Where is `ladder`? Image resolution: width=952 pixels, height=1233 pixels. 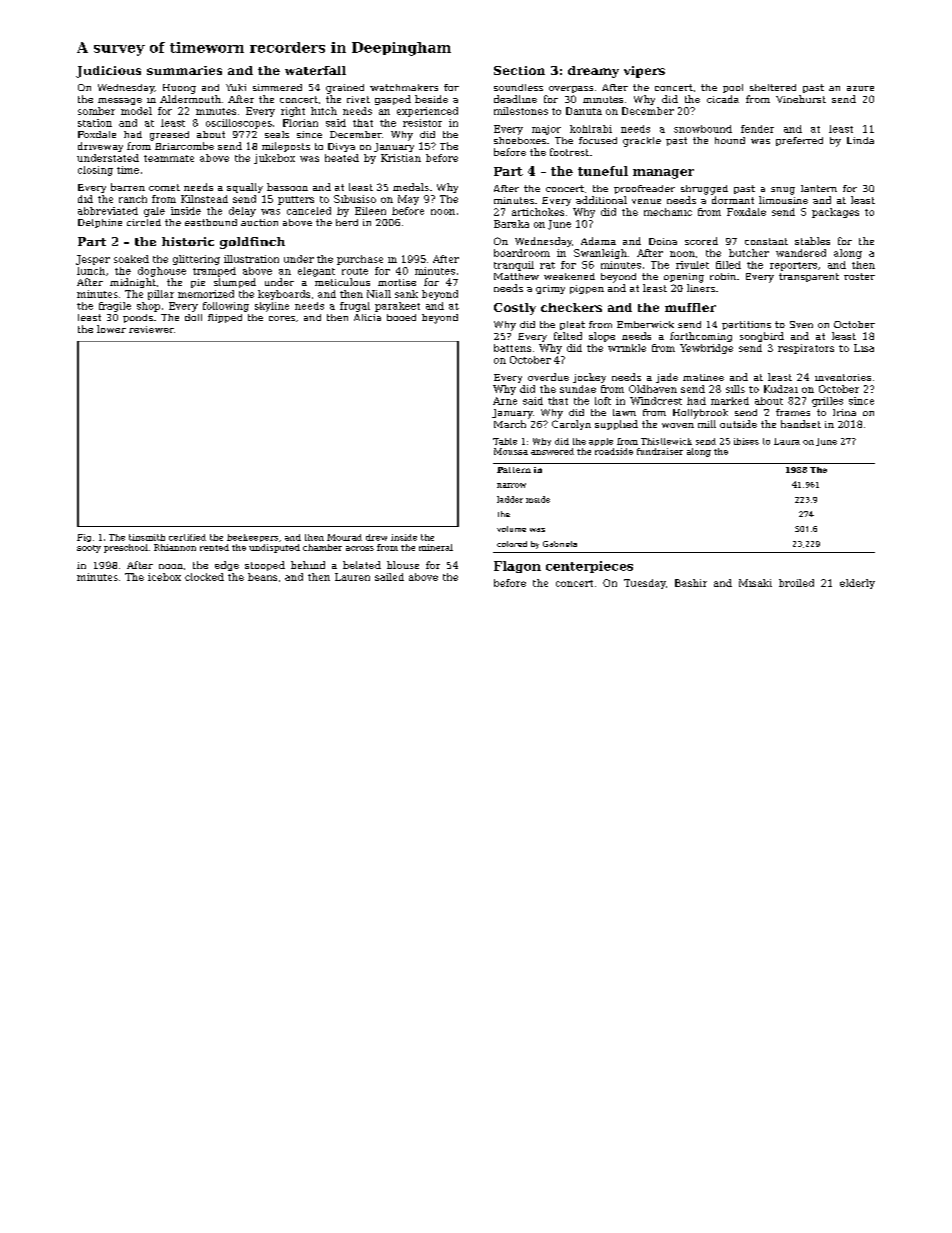
ladder is located at coordinates (510, 499).
